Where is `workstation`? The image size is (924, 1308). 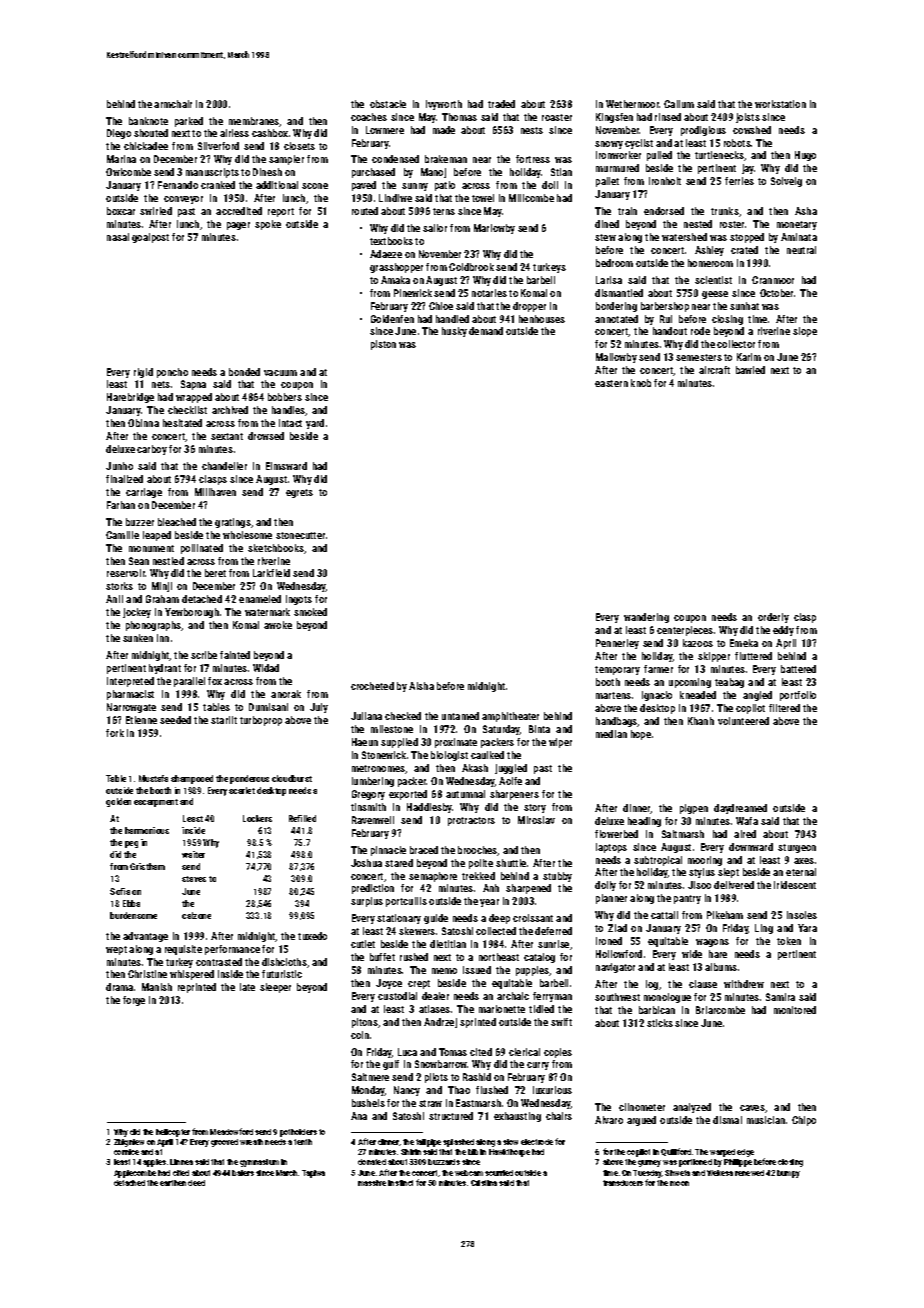
workstation is located at coordinates (780, 104).
